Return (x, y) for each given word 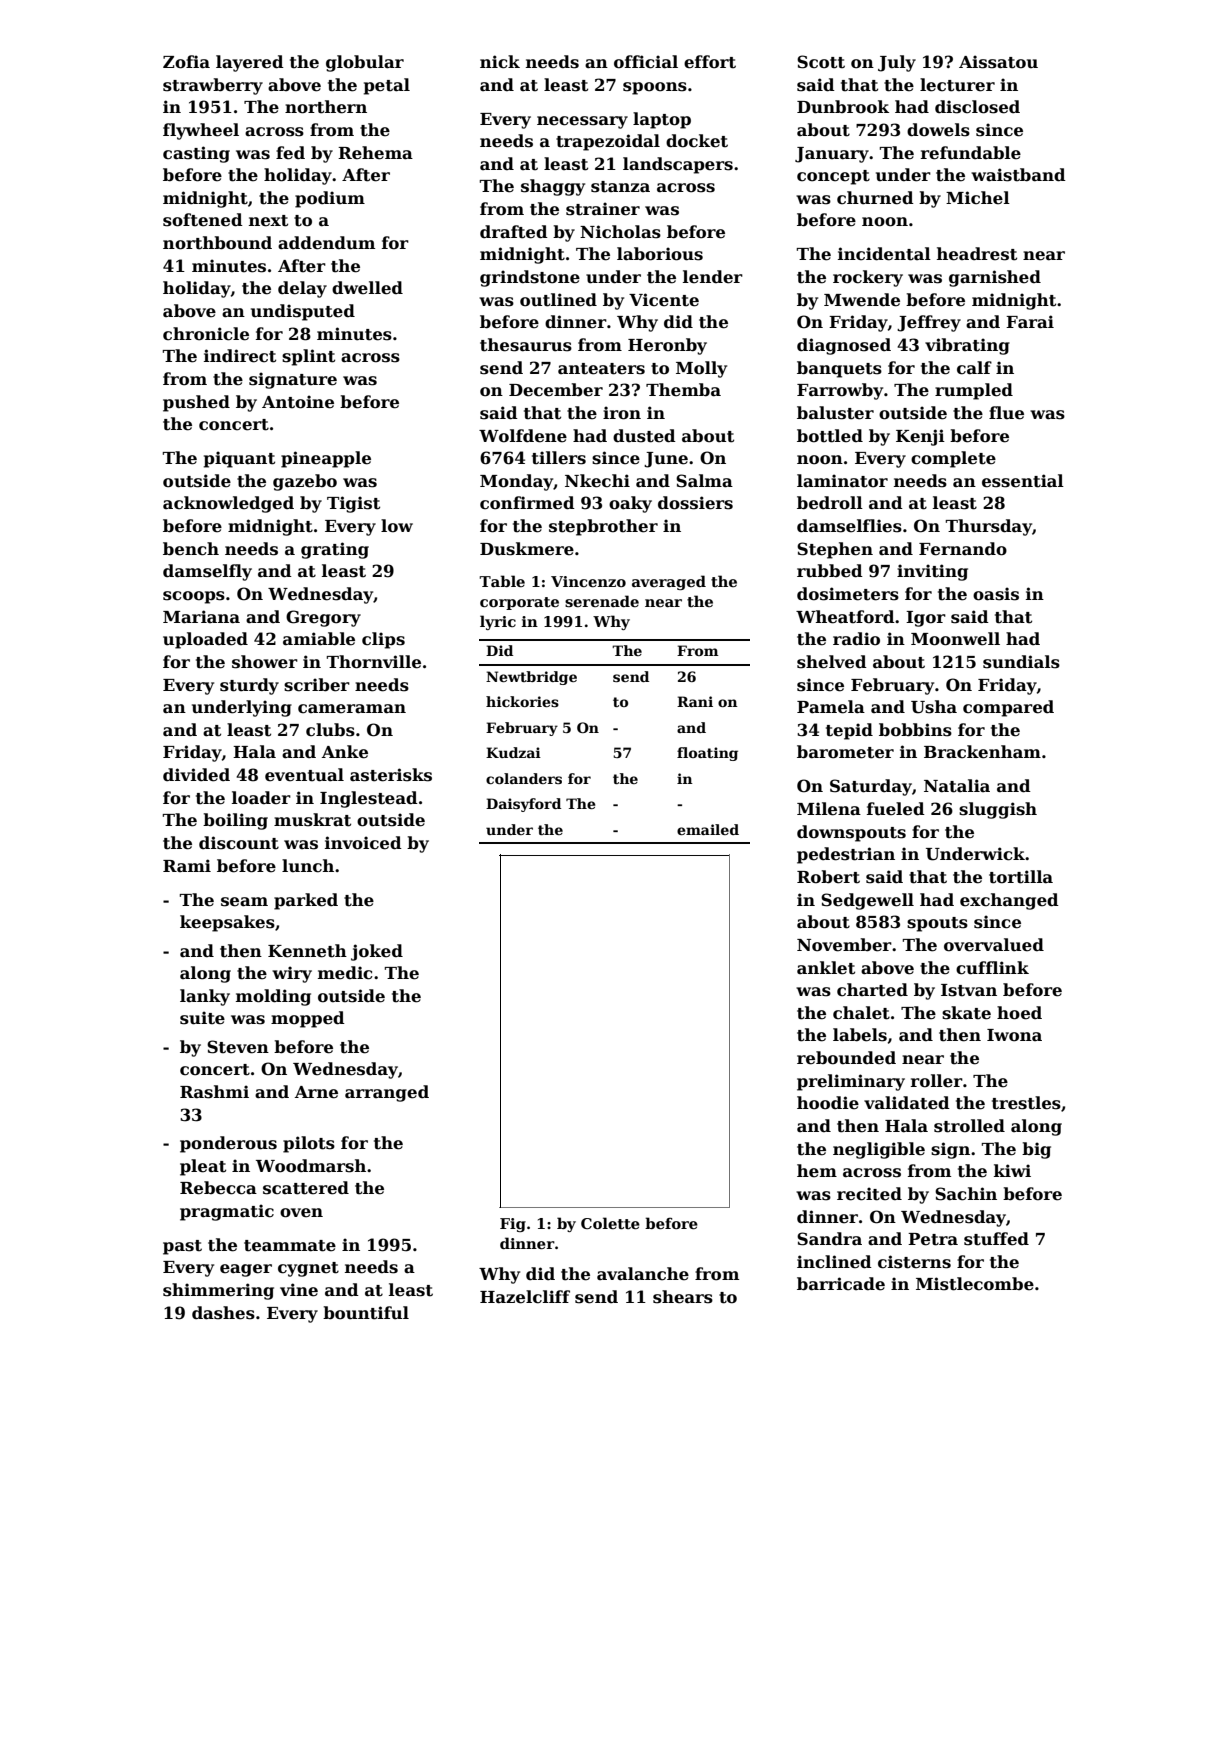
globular (365, 63)
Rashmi (214, 1092)
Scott (821, 62)
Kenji (920, 437)
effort (710, 62)
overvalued (994, 945)
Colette (610, 1223)
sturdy (249, 686)
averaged (669, 582)
